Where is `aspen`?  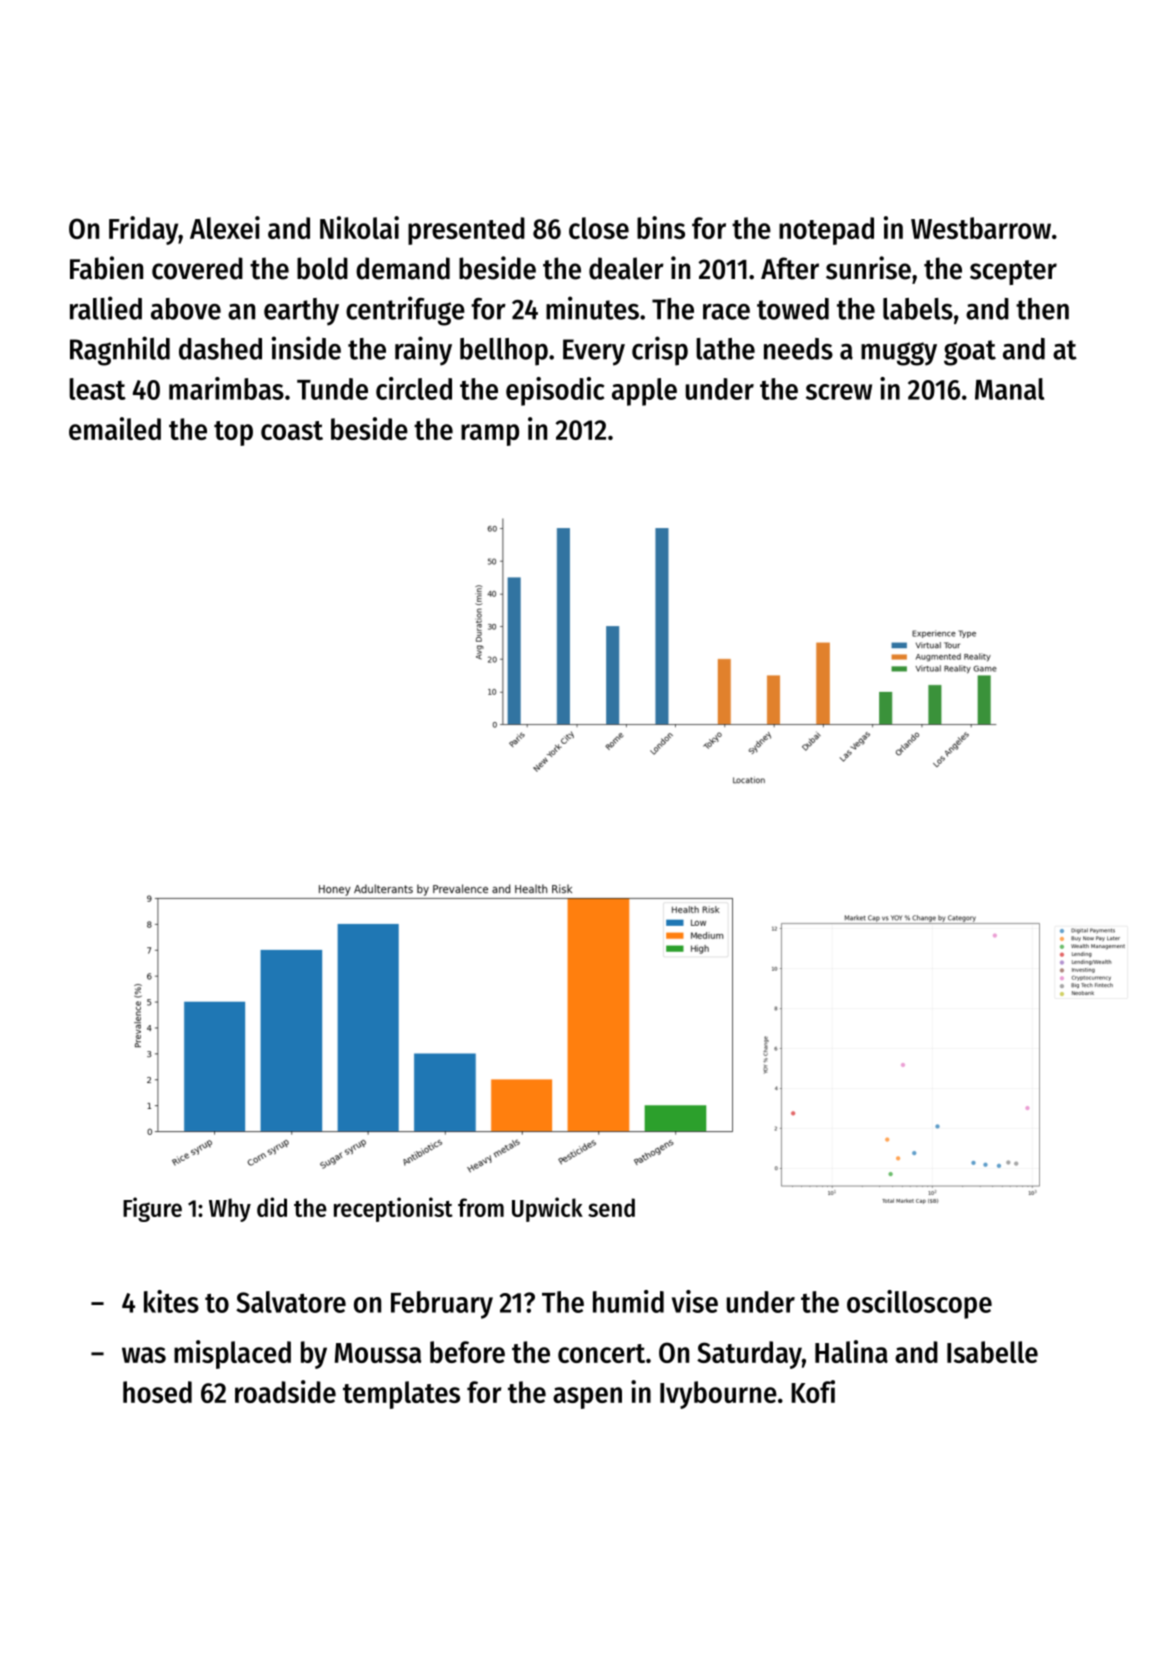 aspen is located at coordinates (587, 1398).
